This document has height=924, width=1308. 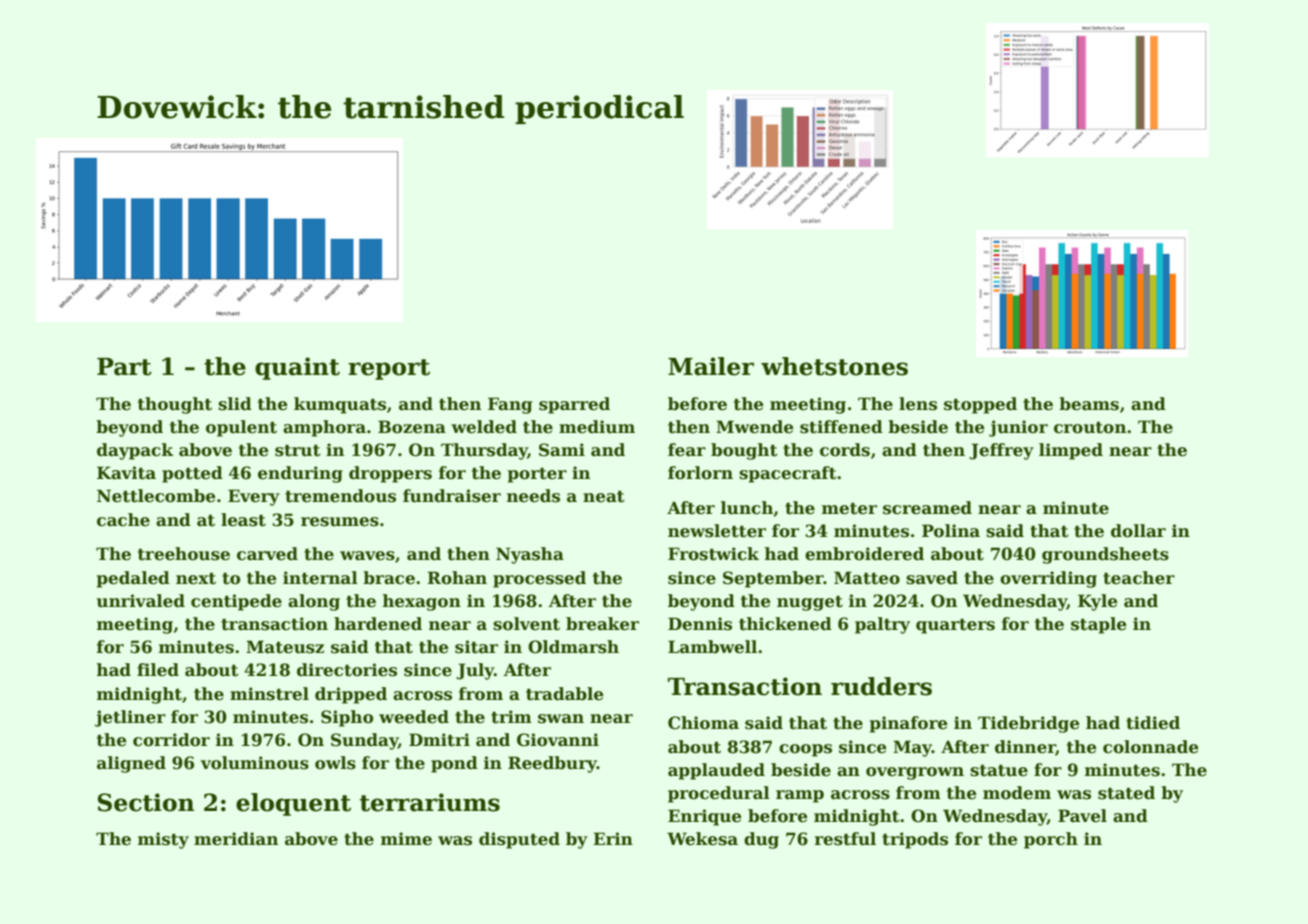 I want to click on porch, so click(x=1051, y=840).
